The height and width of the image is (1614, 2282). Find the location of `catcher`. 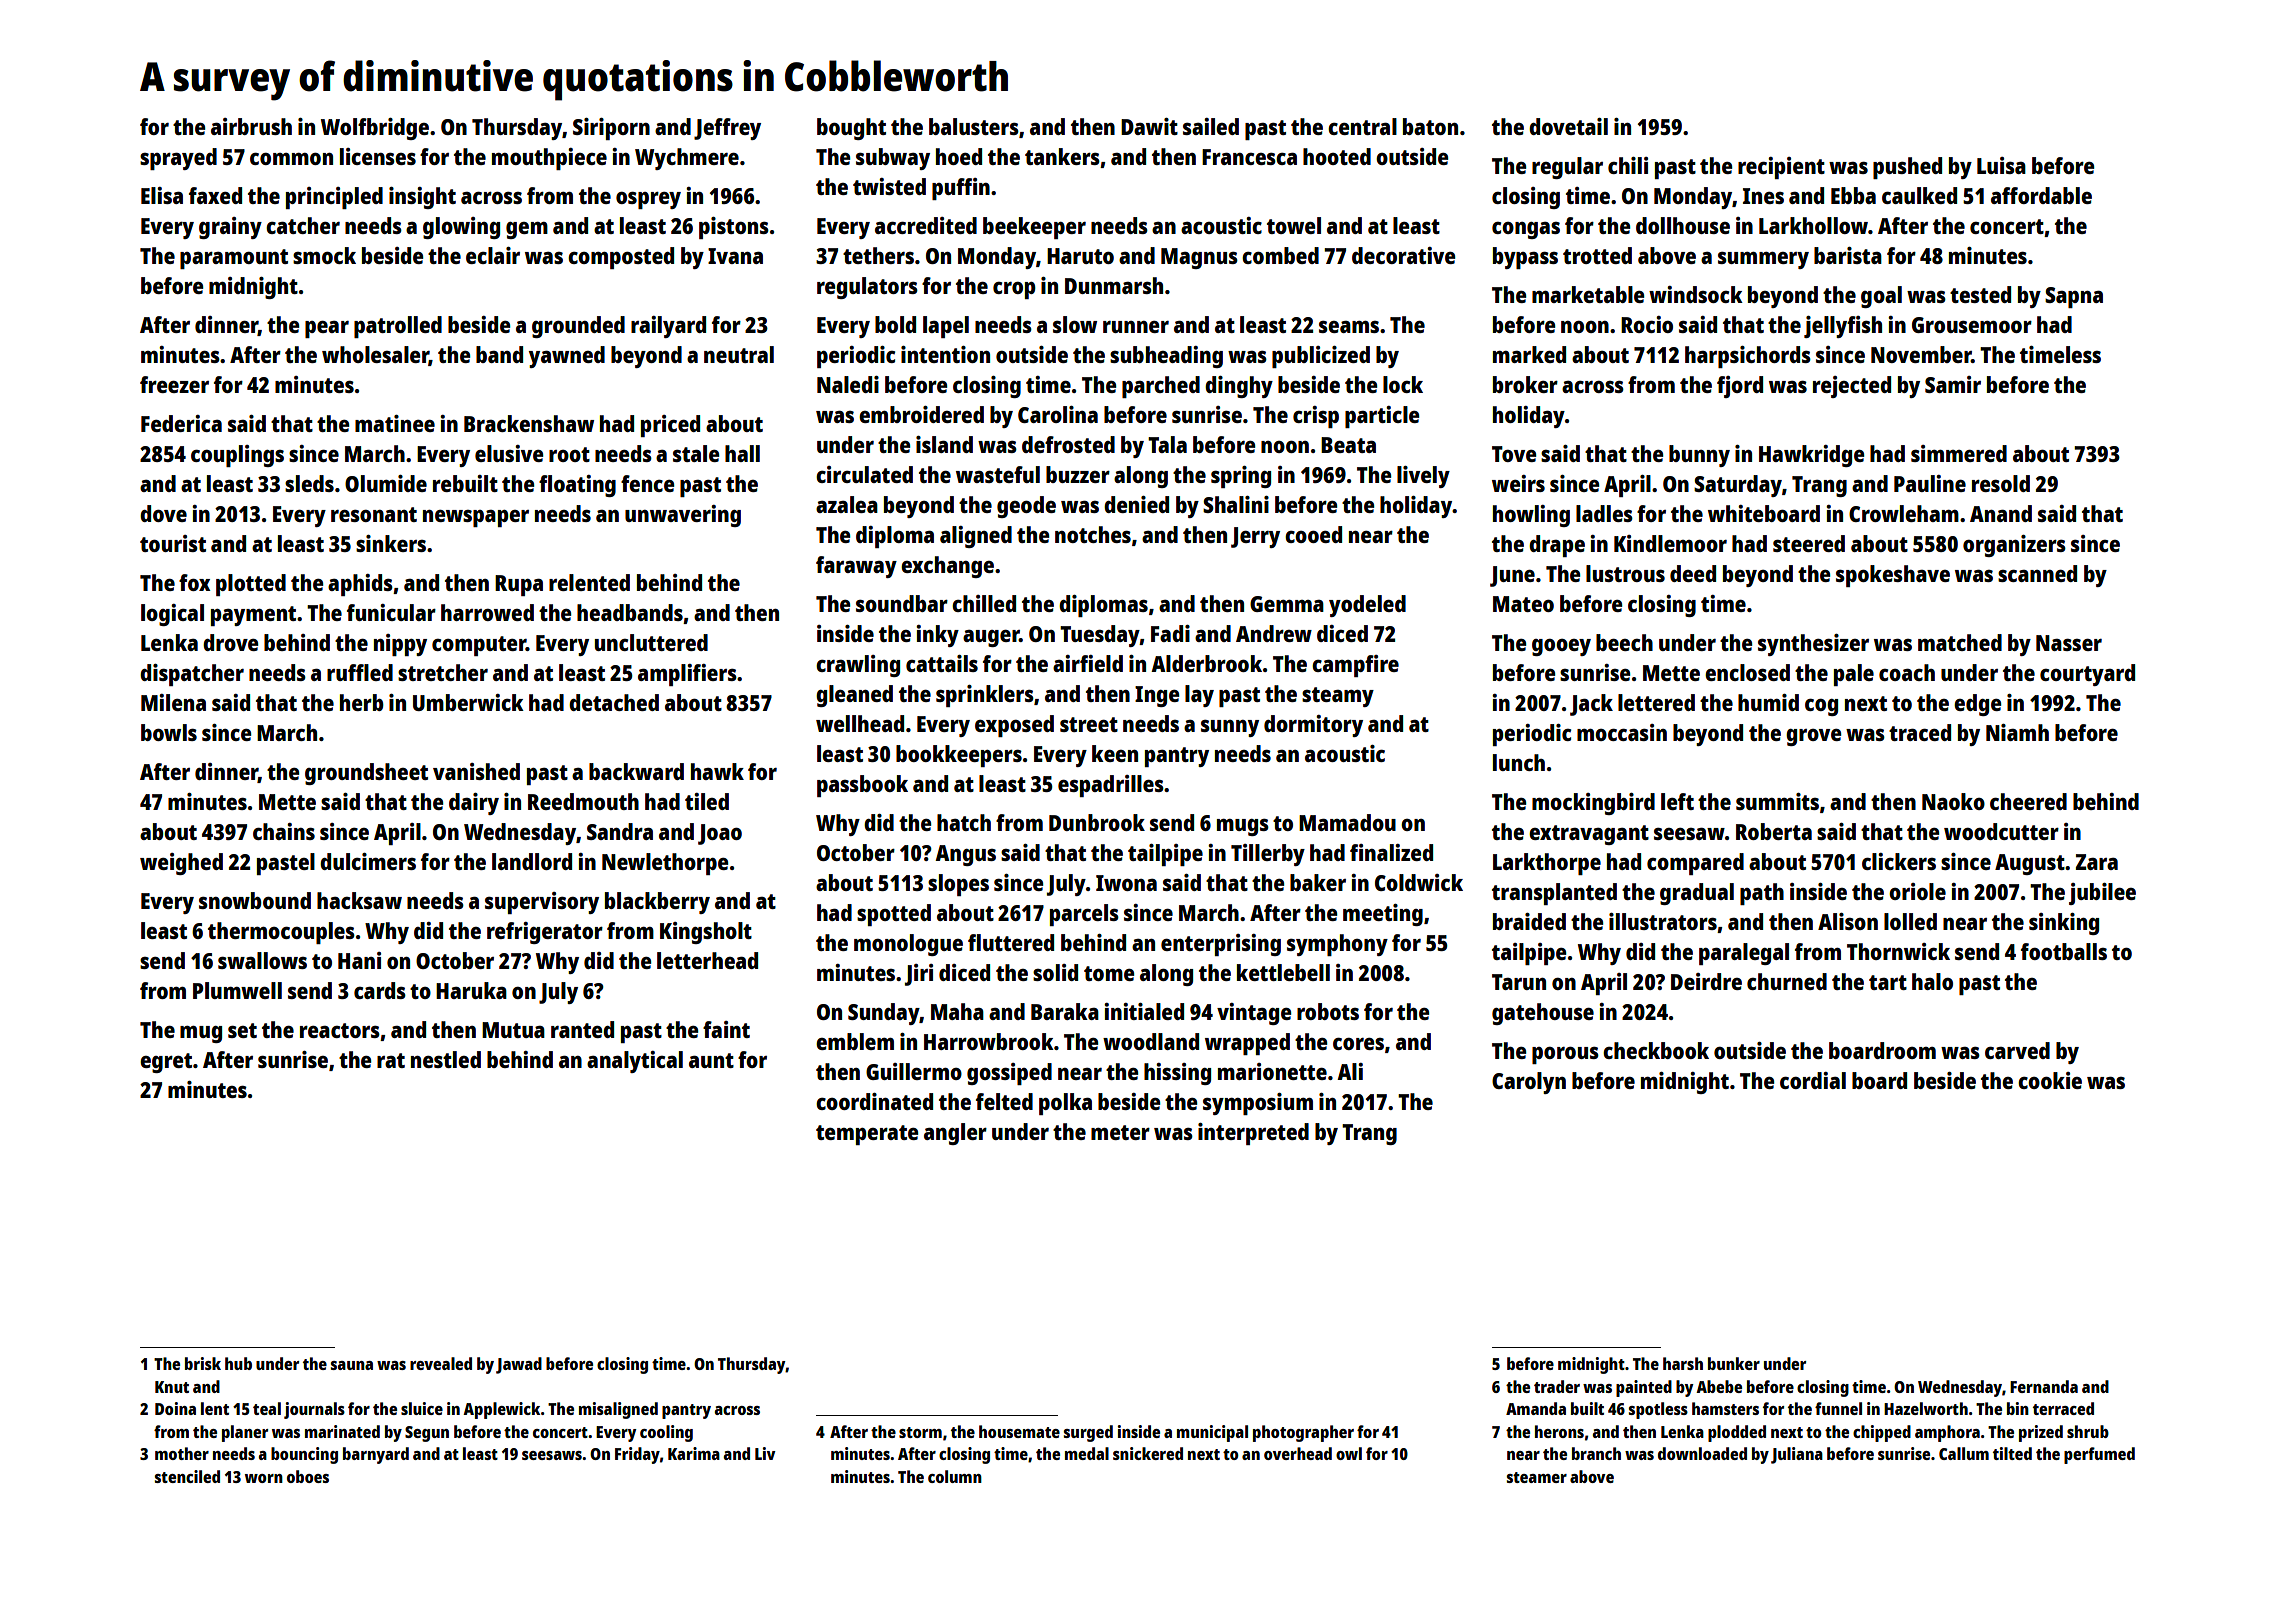

catcher is located at coordinates (303, 225).
